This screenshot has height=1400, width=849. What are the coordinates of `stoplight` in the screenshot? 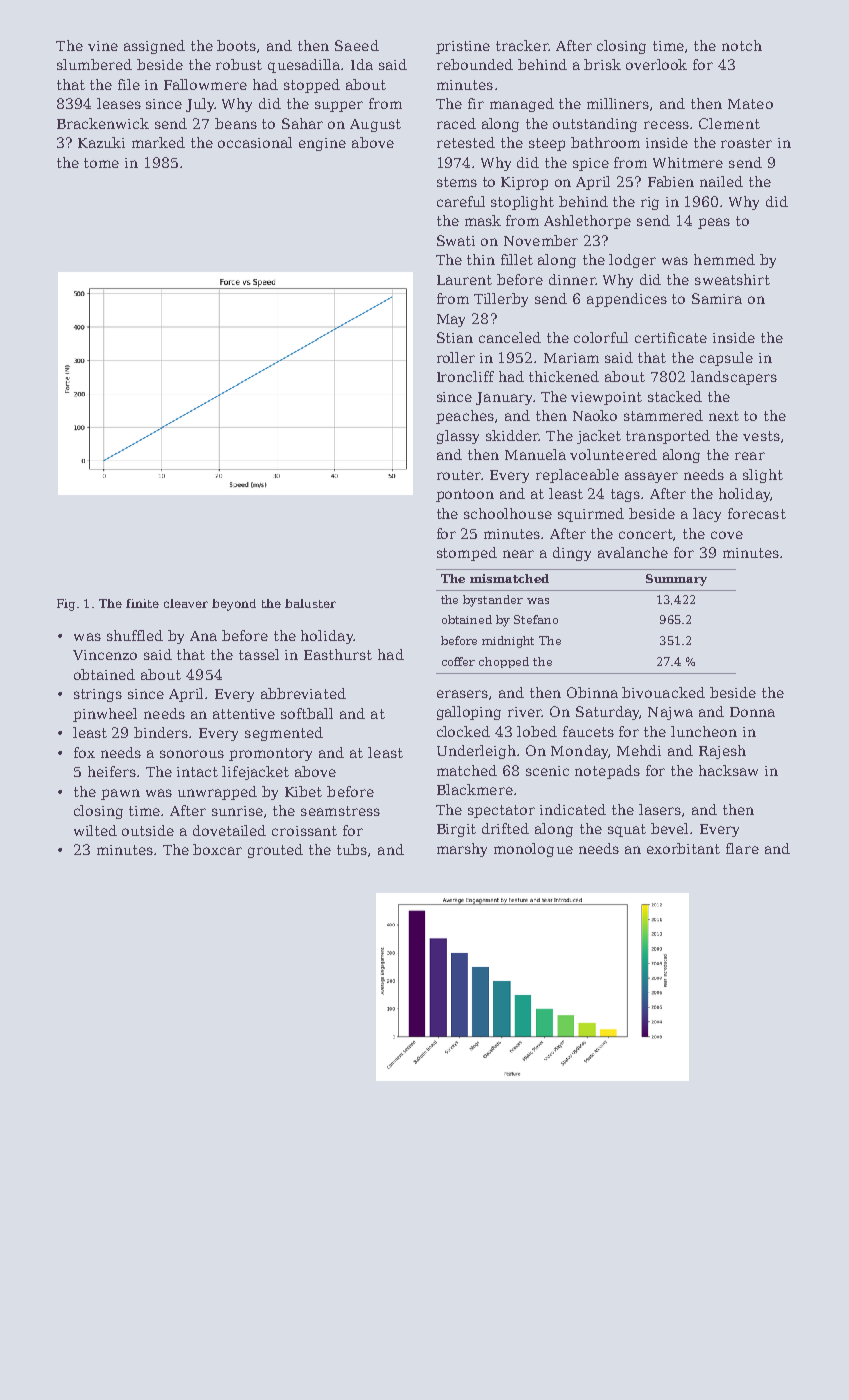 It's located at (522, 203).
